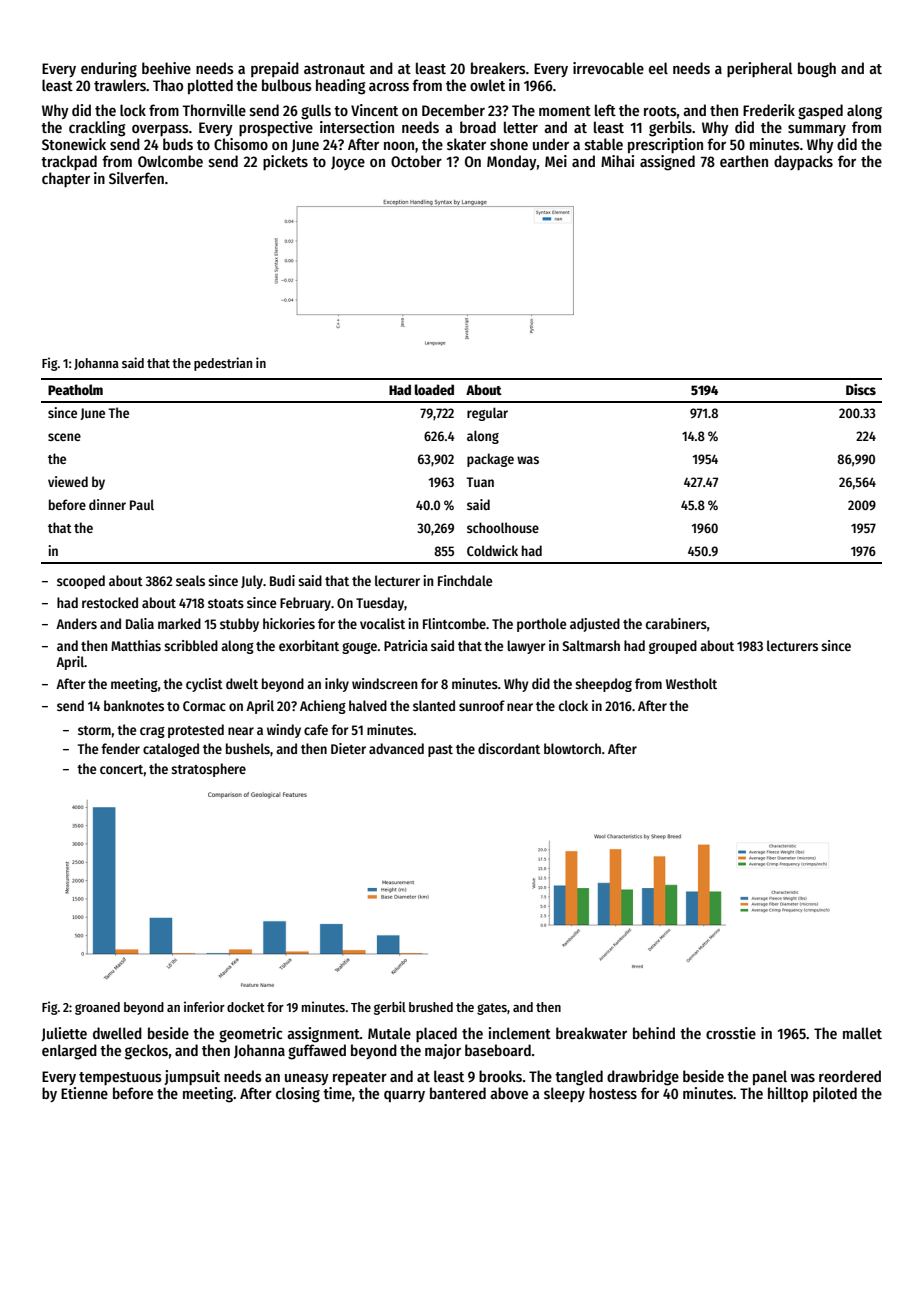  Describe the element at coordinates (431, 1007) in the document. I see `brushed` at that location.
